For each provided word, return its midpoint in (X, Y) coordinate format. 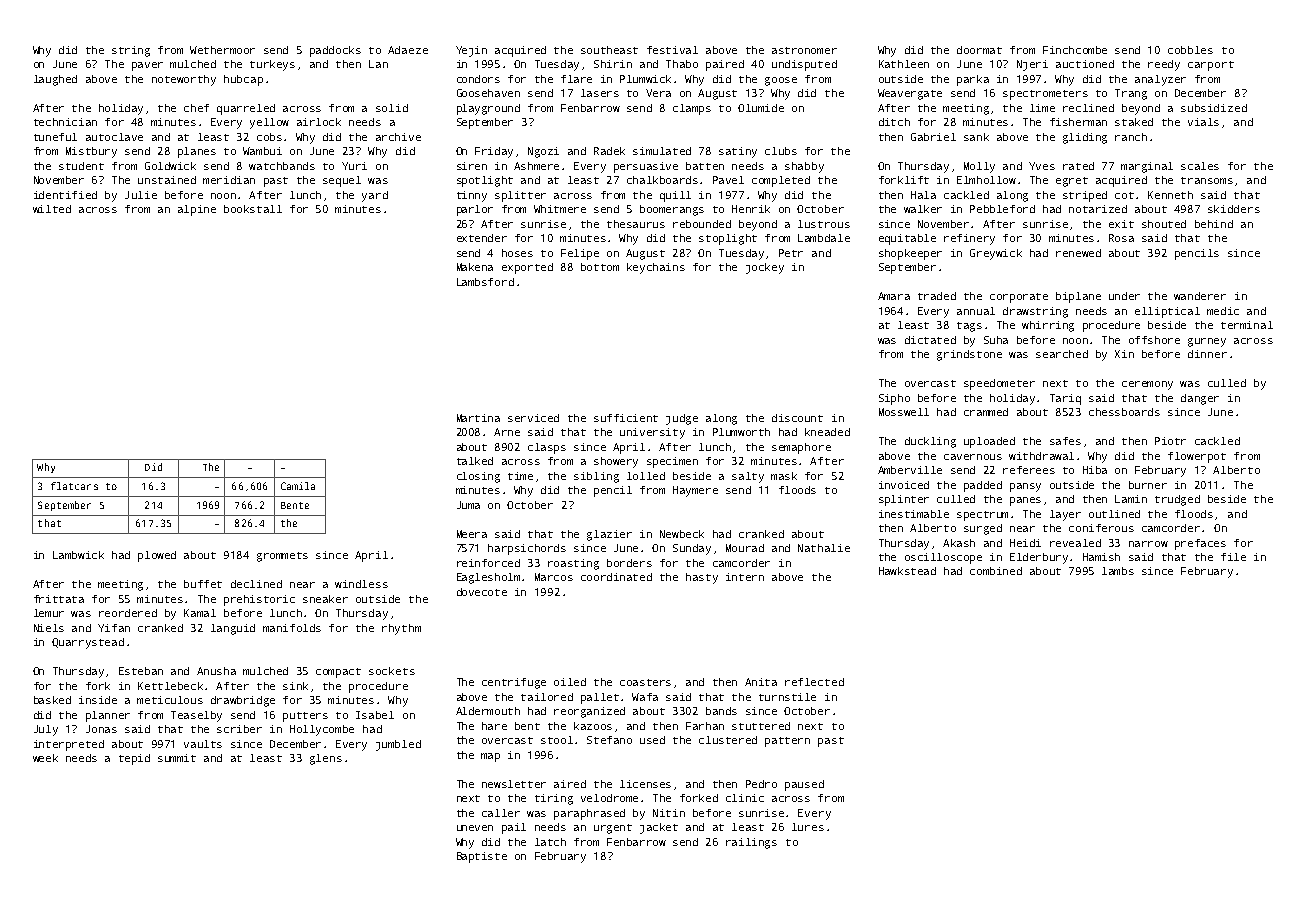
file (1233, 557)
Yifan (114, 628)
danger (1200, 399)
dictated (930, 340)
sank (976, 137)
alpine (197, 210)
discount (797, 418)
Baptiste (482, 857)
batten (705, 166)
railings (751, 843)
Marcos (554, 577)
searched (1062, 354)
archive (398, 137)
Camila (298, 486)
